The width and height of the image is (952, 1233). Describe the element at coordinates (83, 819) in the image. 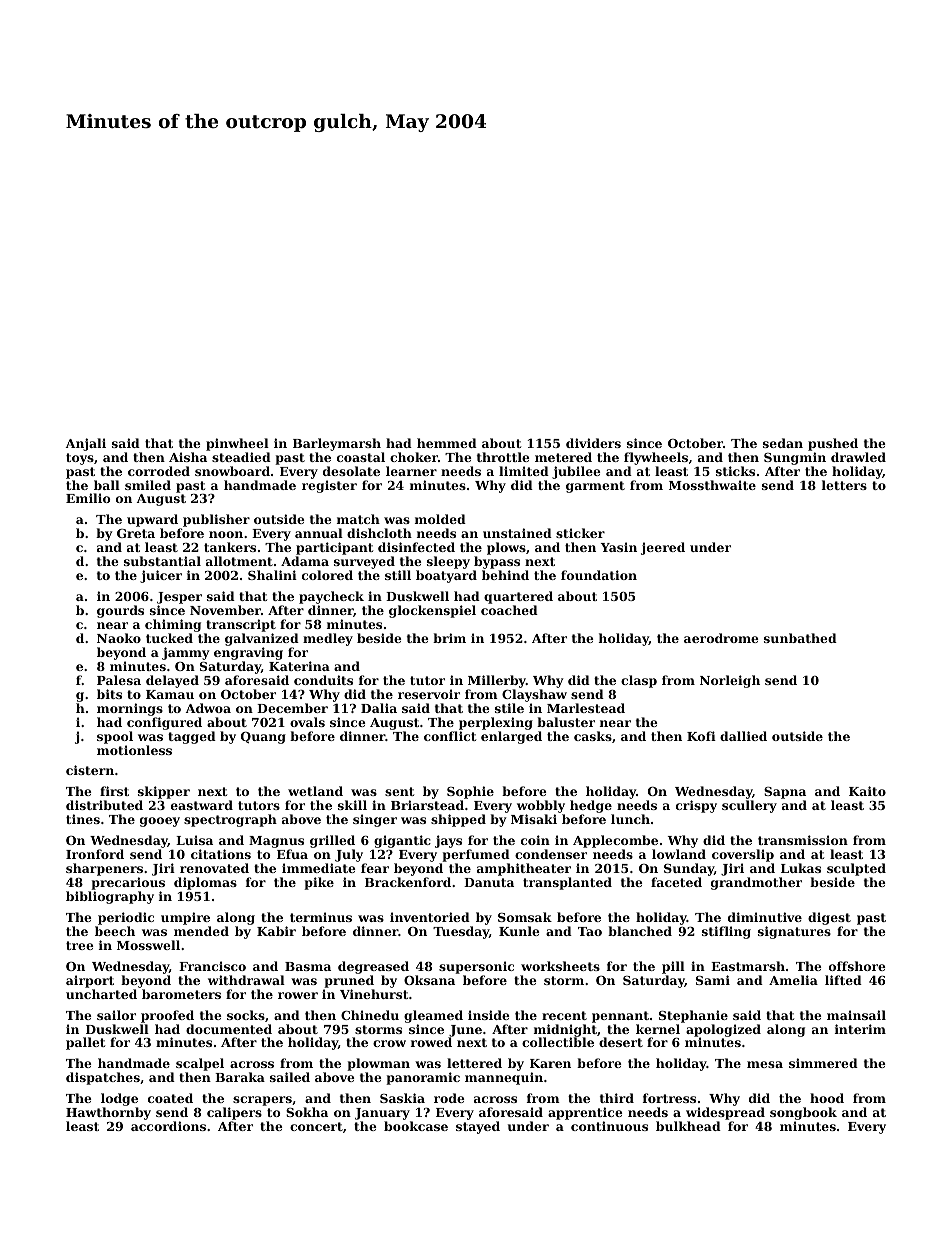

I see `tines` at that location.
